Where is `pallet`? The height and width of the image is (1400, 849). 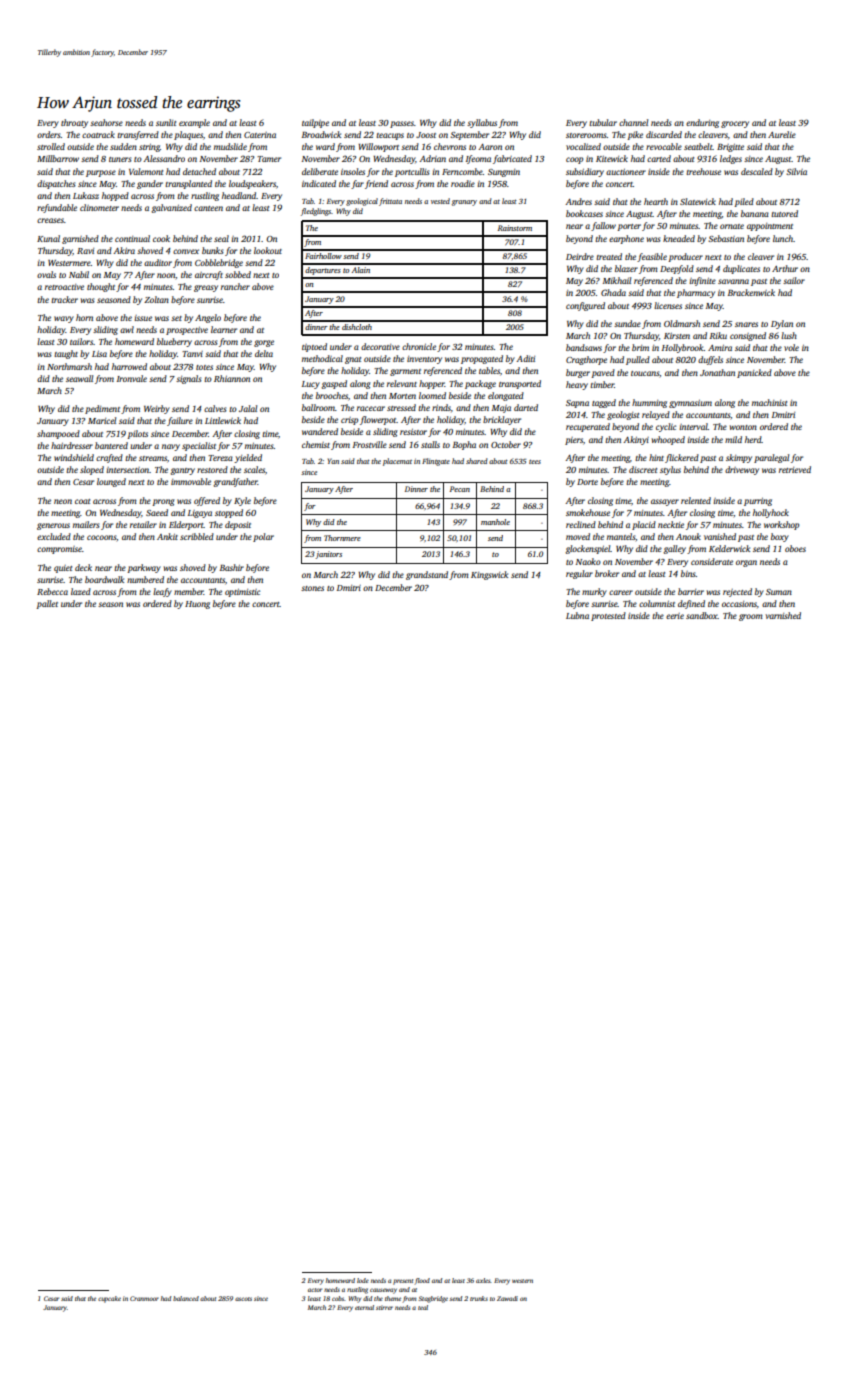 pallet is located at coordinates (47, 604).
